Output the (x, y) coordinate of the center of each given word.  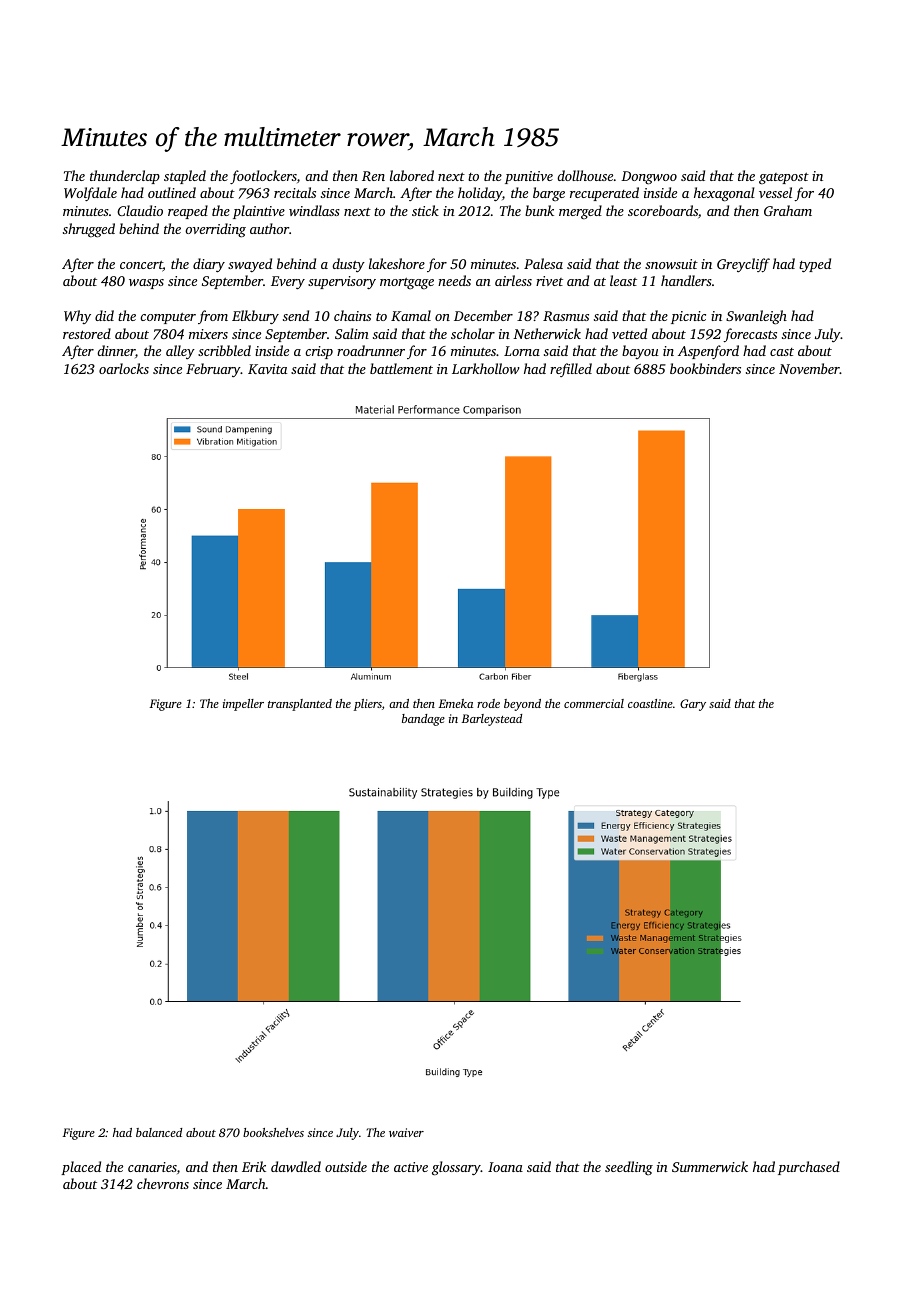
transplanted (300, 705)
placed (81, 1168)
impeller (243, 705)
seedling (629, 1168)
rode (488, 703)
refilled (571, 370)
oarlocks (124, 368)
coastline (650, 703)
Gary (693, 705)
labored (412, 175)
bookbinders (705, 368)
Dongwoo (649, 177)
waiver (406, 1132)
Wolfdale (90, 194)
